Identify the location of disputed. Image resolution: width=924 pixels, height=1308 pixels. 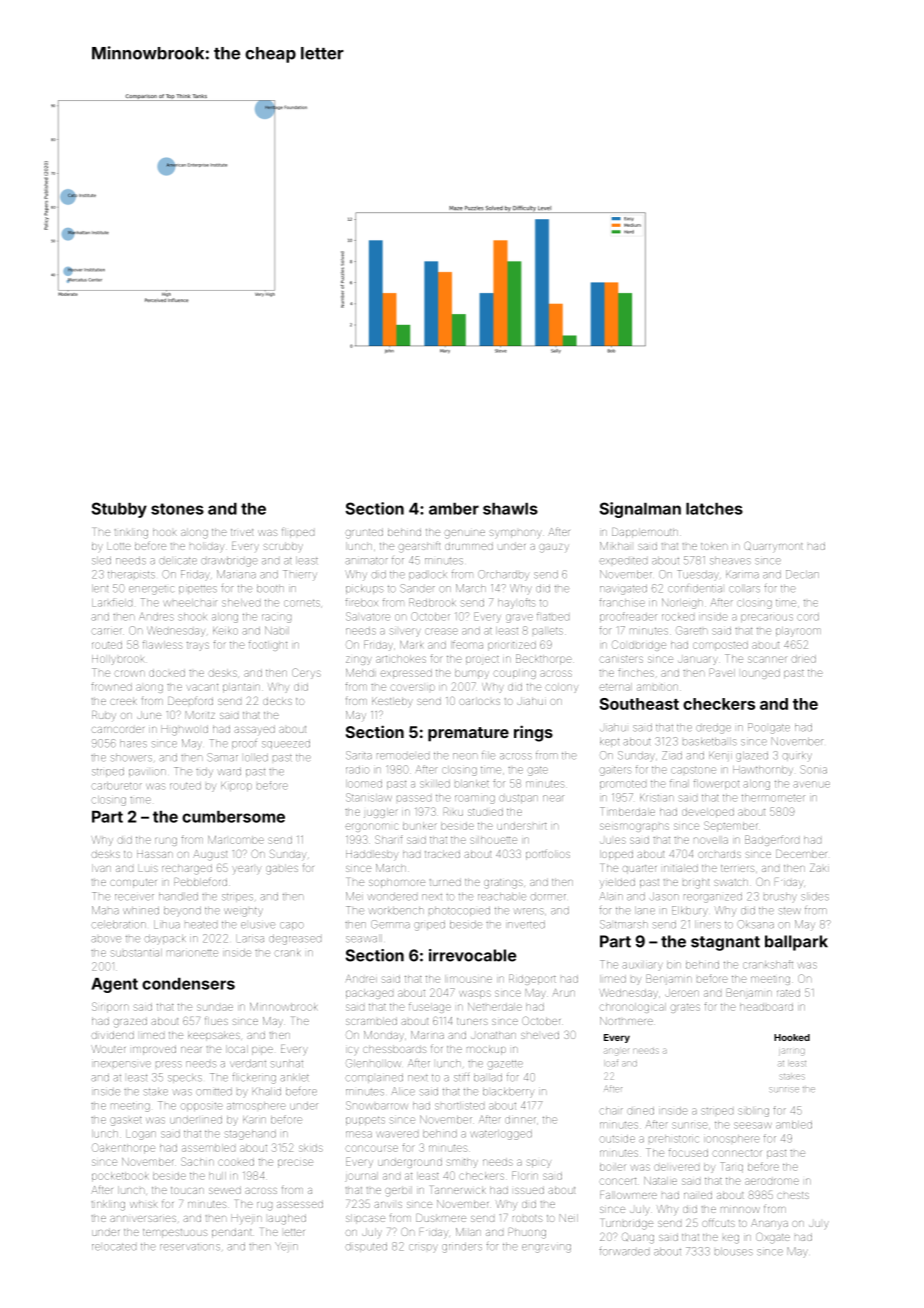
(366, 1247).
